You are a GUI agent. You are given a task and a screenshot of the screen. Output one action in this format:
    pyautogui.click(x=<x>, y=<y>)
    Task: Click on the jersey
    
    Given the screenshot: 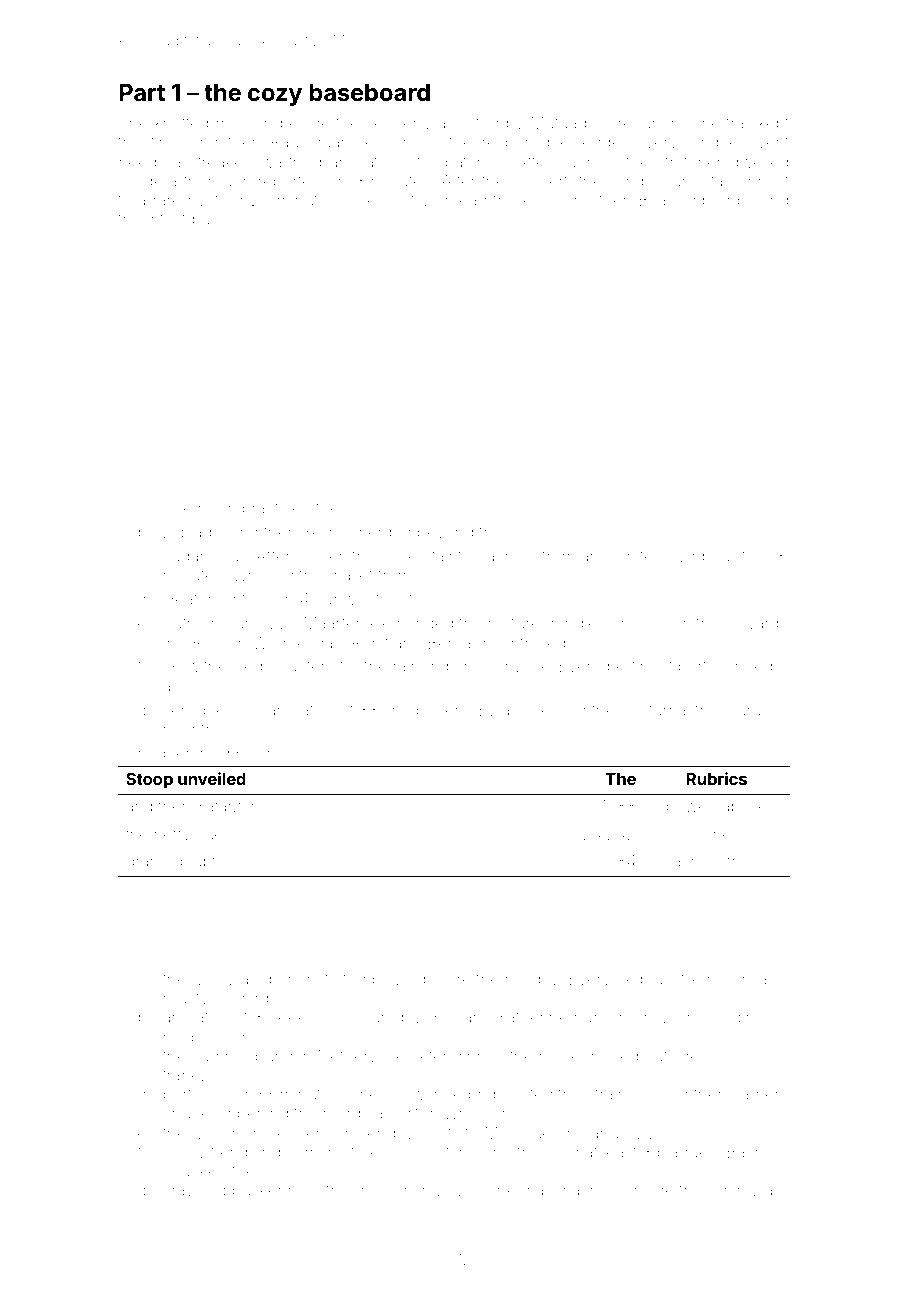 What is the action you would take?
    pyautogui.click(x=403, y=558)
